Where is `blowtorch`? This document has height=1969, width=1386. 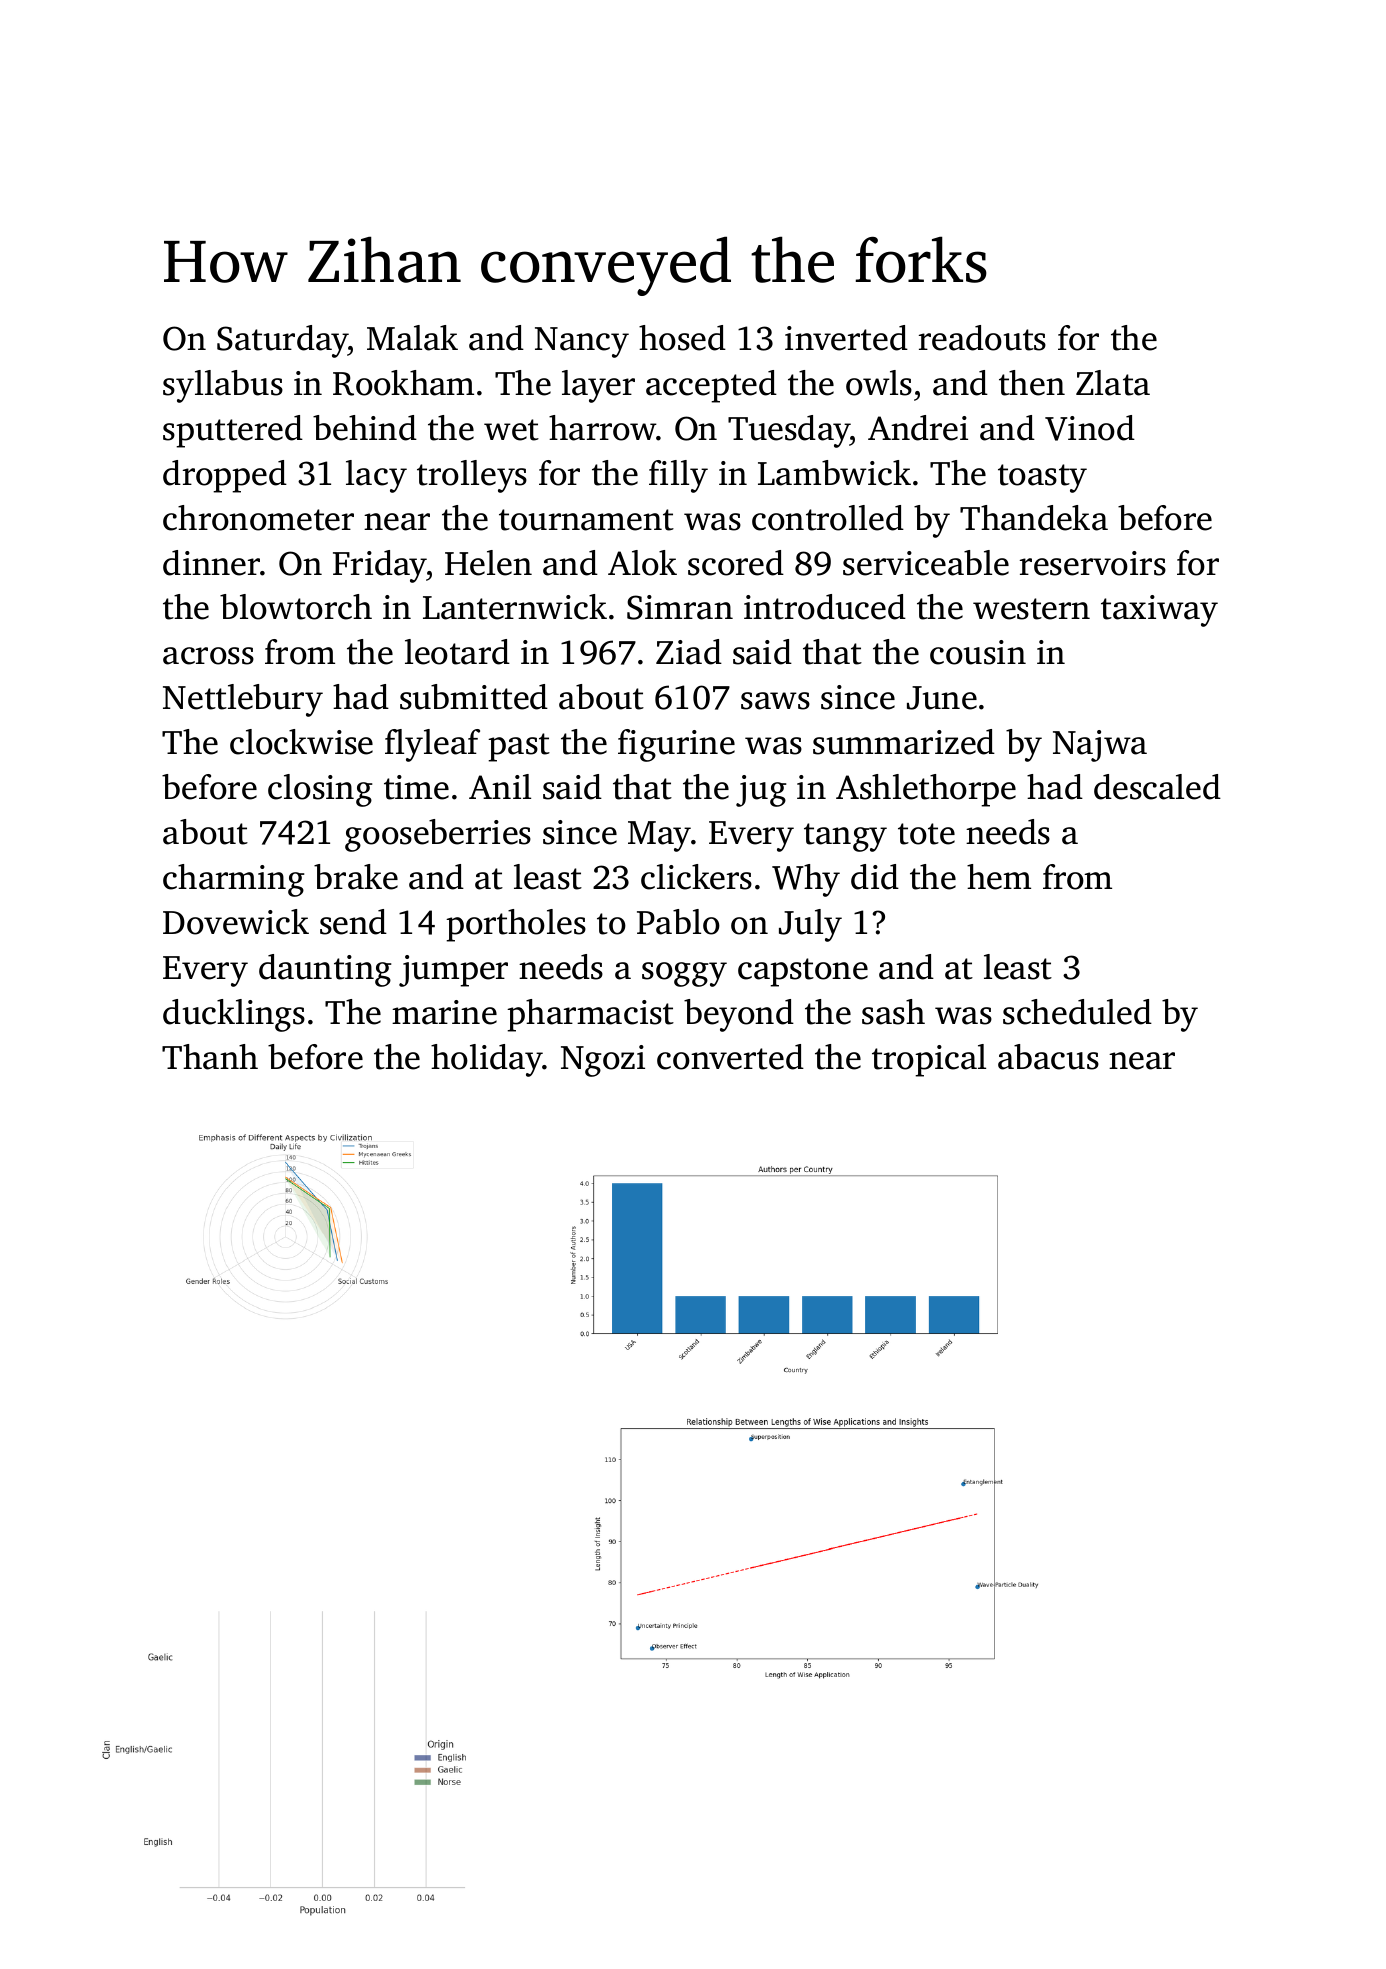
blowtorch is located at coordinates (296, 607).
